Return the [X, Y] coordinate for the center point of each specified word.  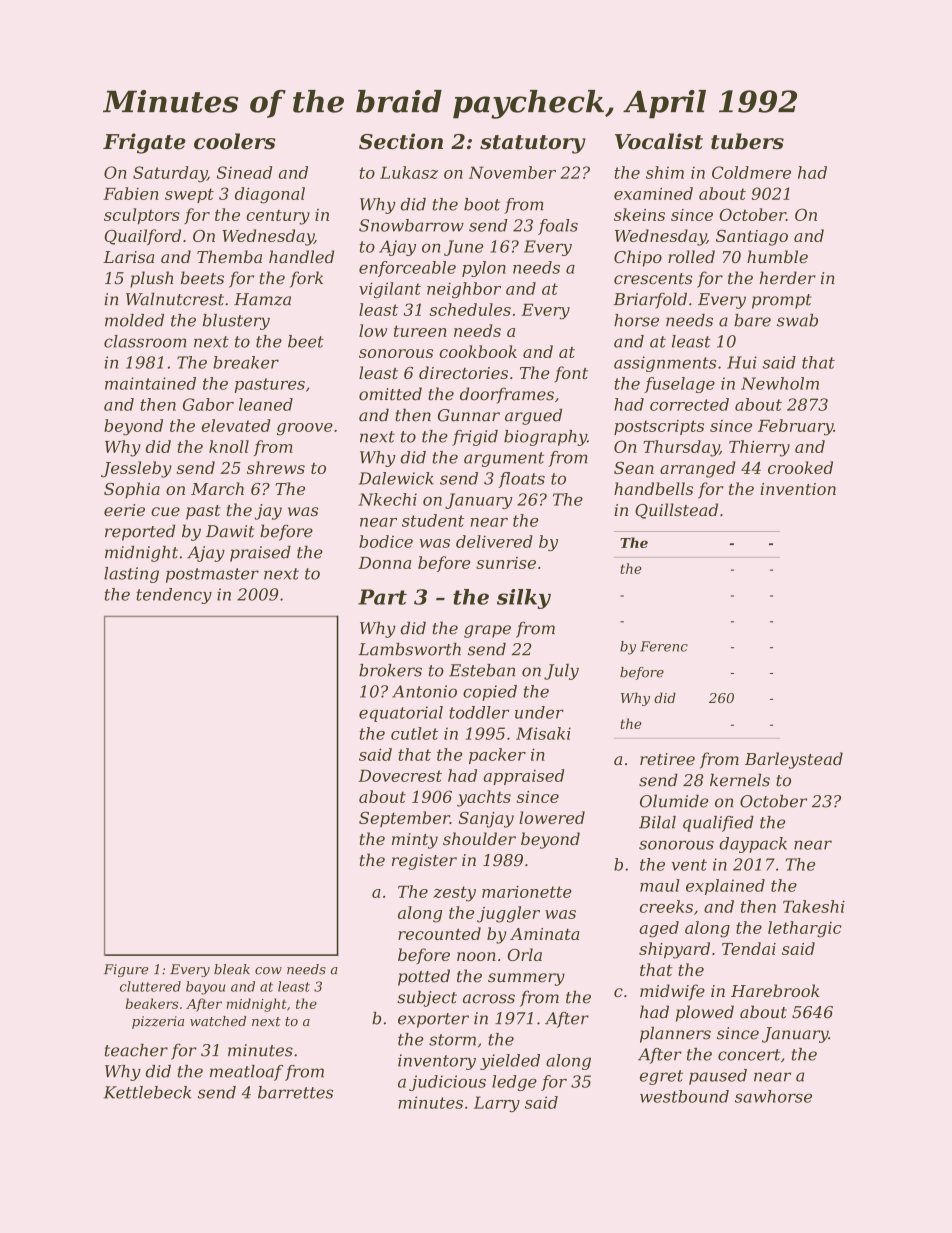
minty [415, 841]
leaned [266, 404]
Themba [229, 256]
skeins [639, 214]
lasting [131, 575]
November [512, 172]
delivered [494, 541]
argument [504, 459]
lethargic [805, 929]
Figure [126, 970]
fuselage [679, 385]
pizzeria [158, 1022]
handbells [653, 488]
